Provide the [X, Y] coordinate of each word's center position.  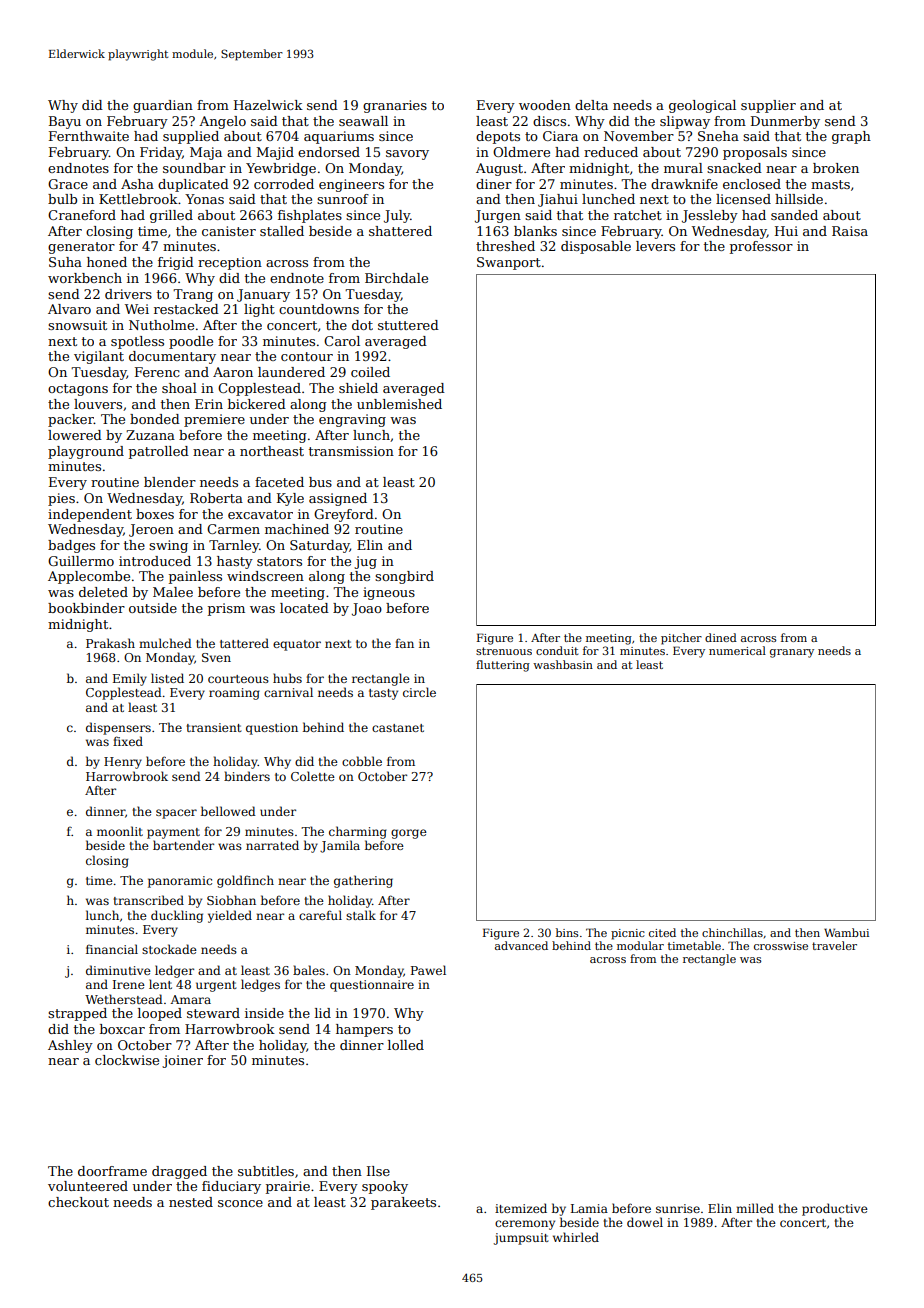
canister [229, 231]
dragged [179, 1172]
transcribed [149, 900]
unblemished [399, 404]
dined [721, 637]
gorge [409, 834]
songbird [404, 577]
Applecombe [89, 577]
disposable [596, 247]
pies [61, 499]
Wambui [846, 932]
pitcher [681, 639]
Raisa [850, 231]
